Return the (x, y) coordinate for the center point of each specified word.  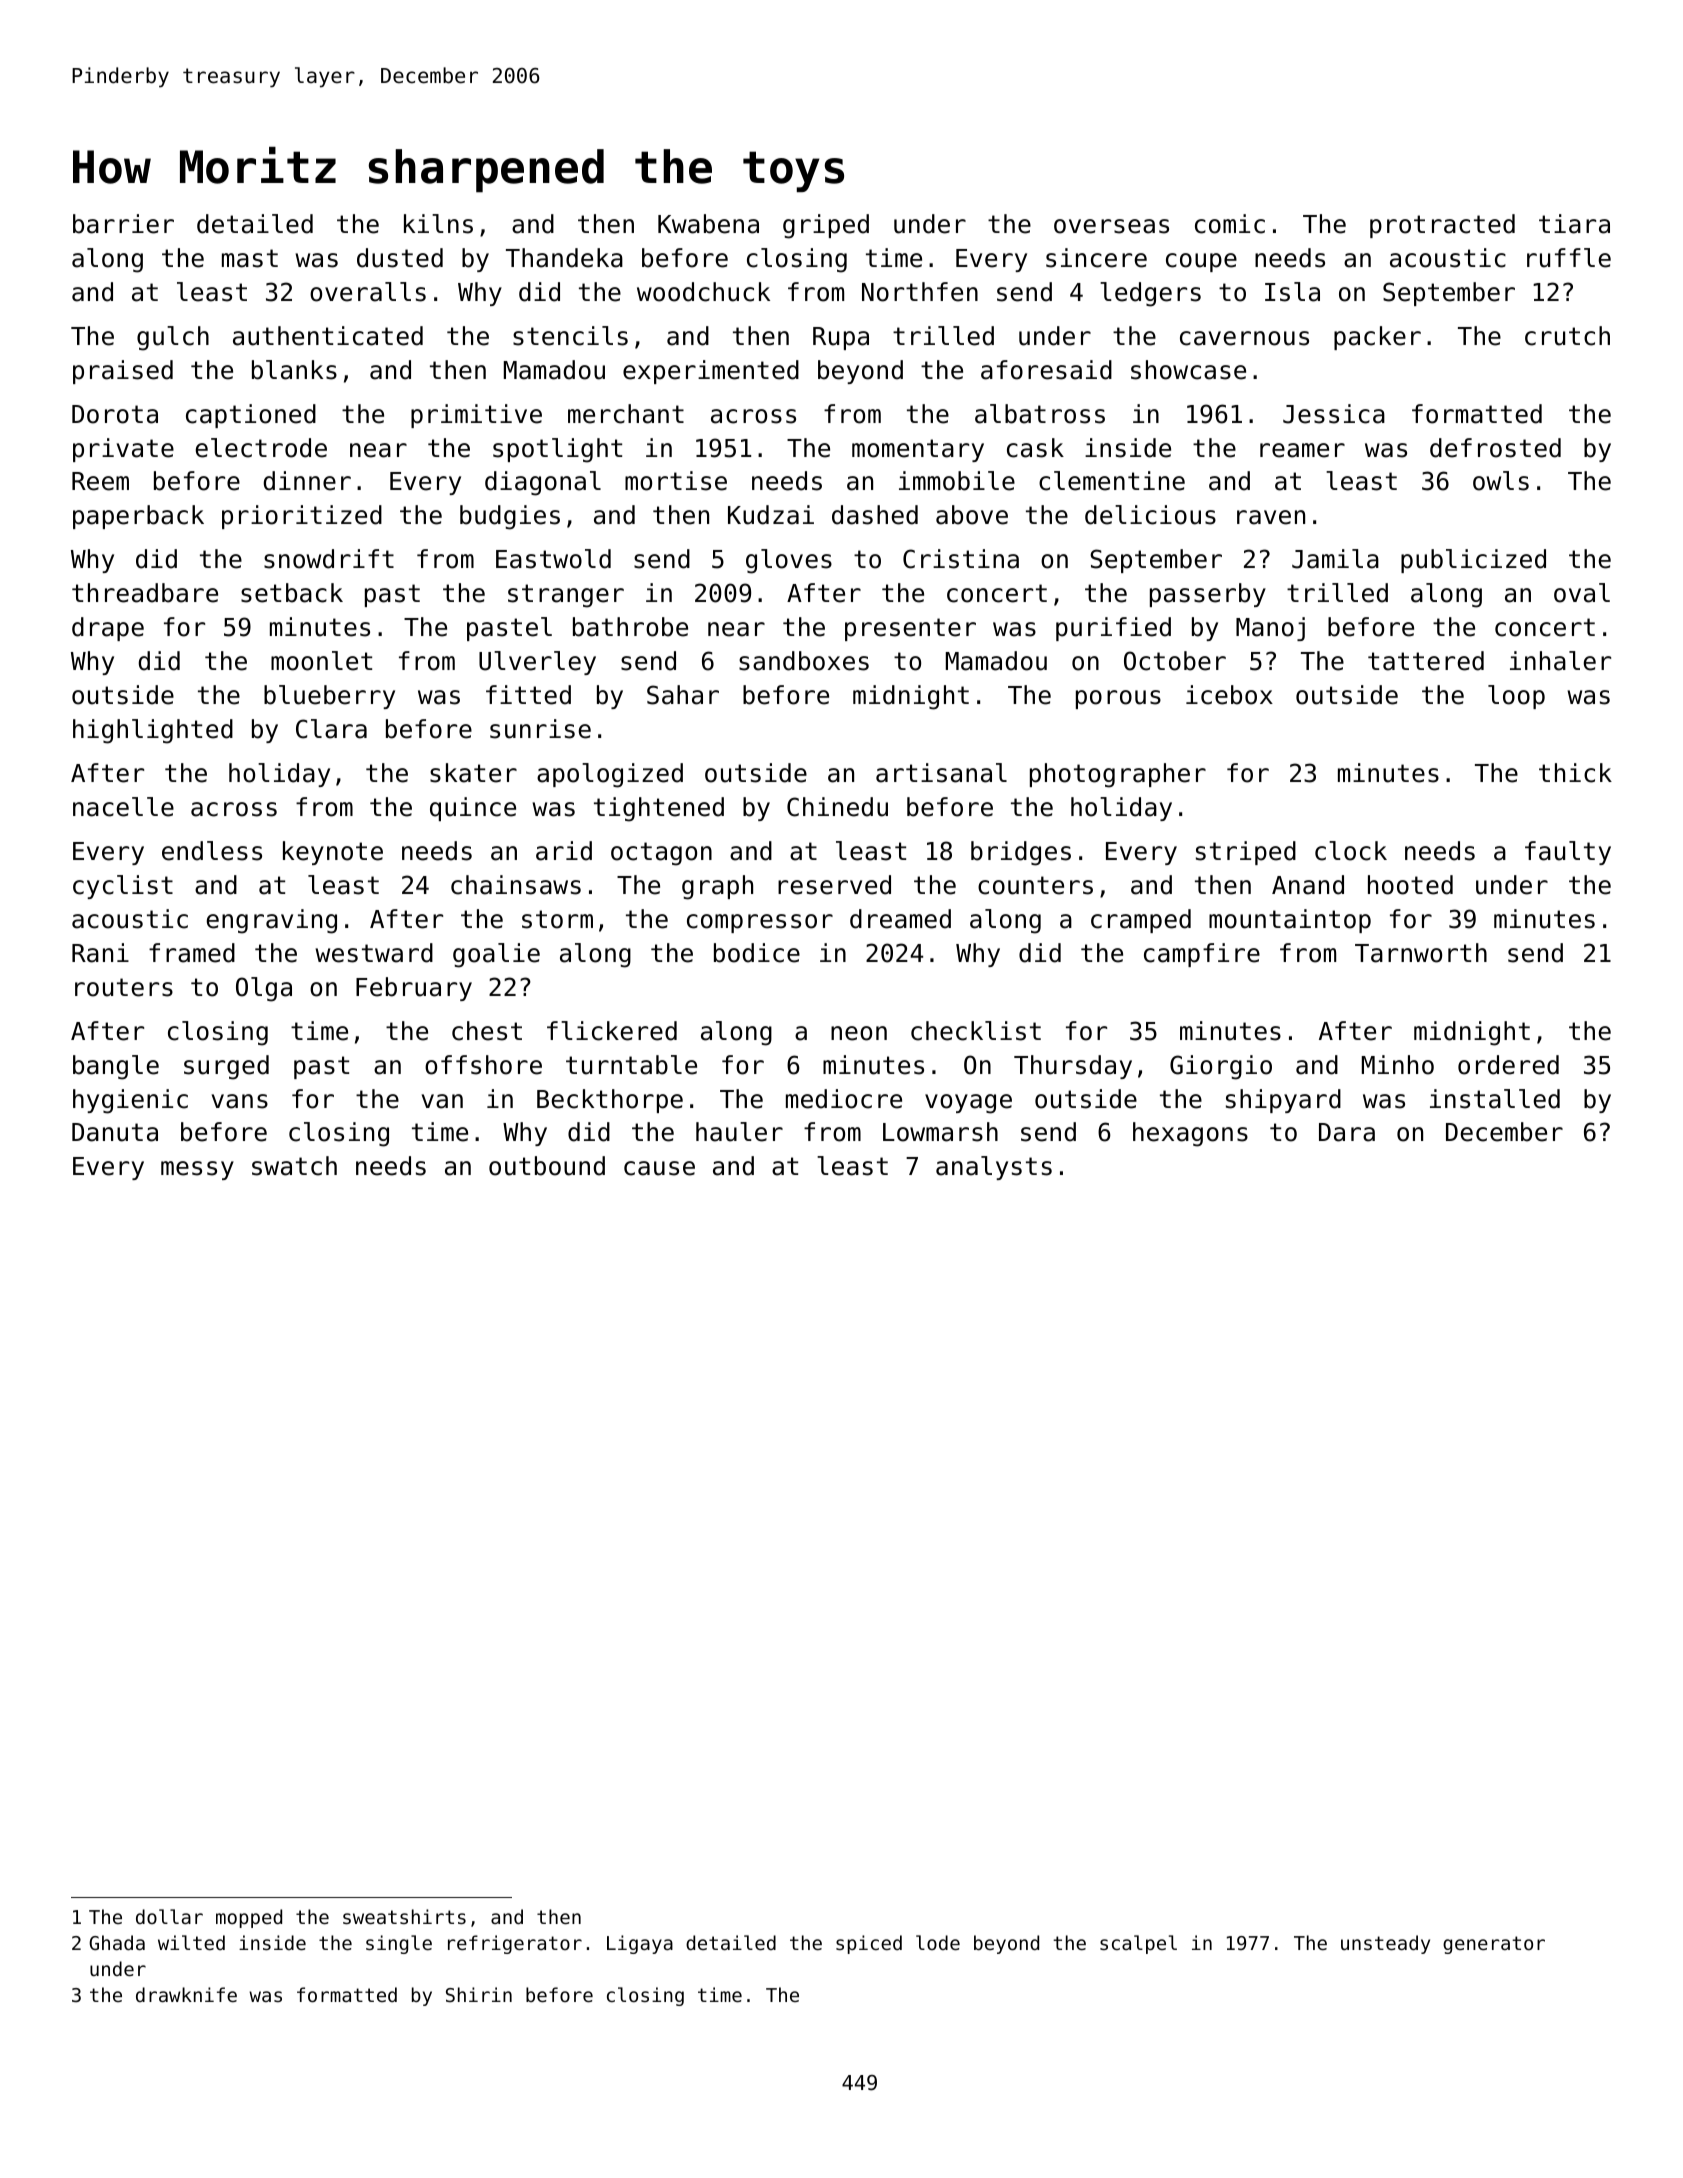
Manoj (1270, 629)
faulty (1568, 853)
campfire (1202, 955)
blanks (294, 370)
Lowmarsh (940, 1132)
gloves (789, 561)
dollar (169, 1916)
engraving (272, 921)
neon (859, 1033)
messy (197, 1170)
